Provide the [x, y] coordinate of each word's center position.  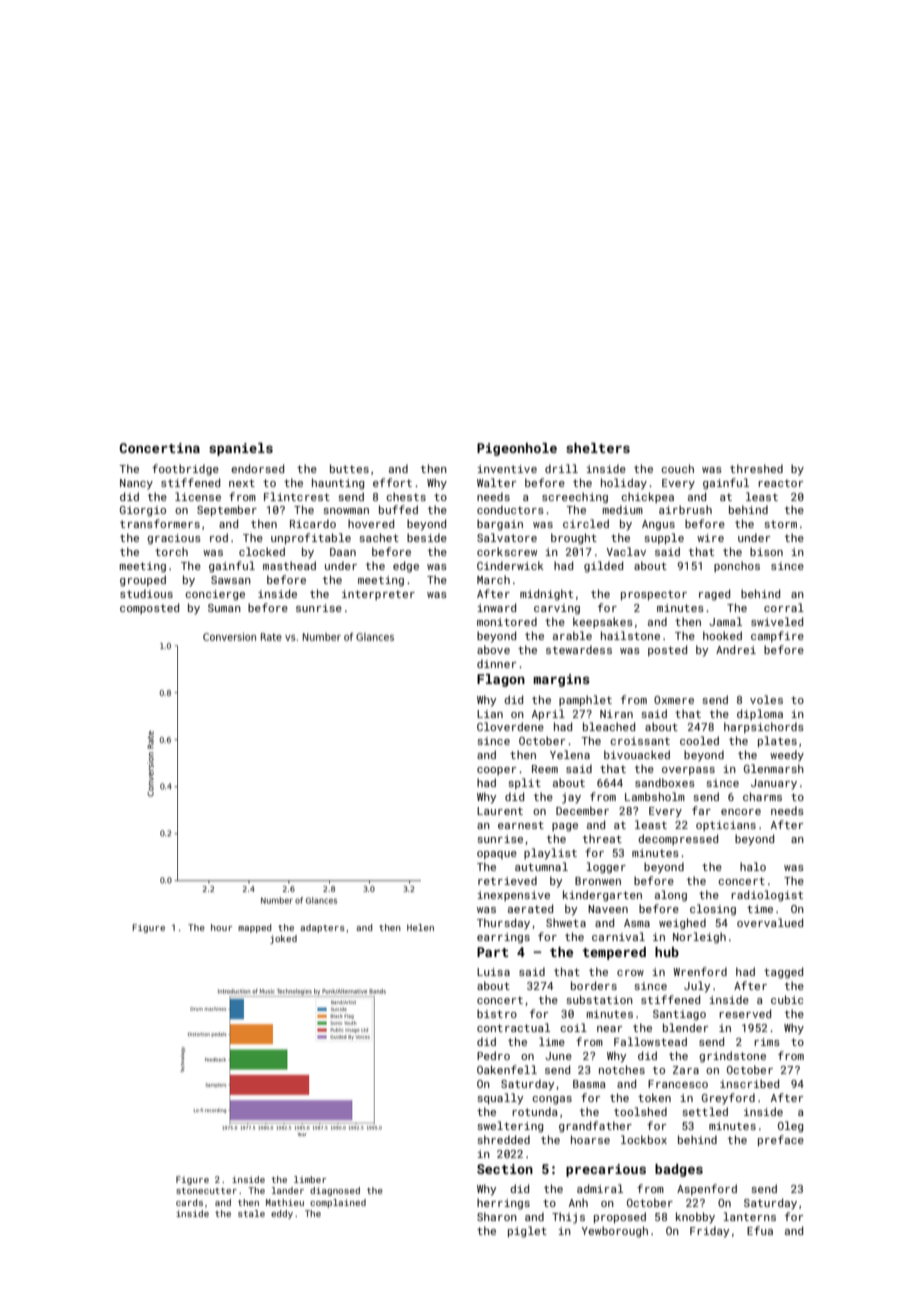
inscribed [749, 1083]
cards [189, 1202]
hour [221, 927]
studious [146, 593]
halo [753, 866]
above [493, 649]
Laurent [500, 811]
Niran [616, 714]
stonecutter [206, 1191]
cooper [497, 771]
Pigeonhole [517, 449]
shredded [503, 1139]
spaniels [241, 449]
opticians [726, 826]
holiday [624, 484]
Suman [224, 608]
